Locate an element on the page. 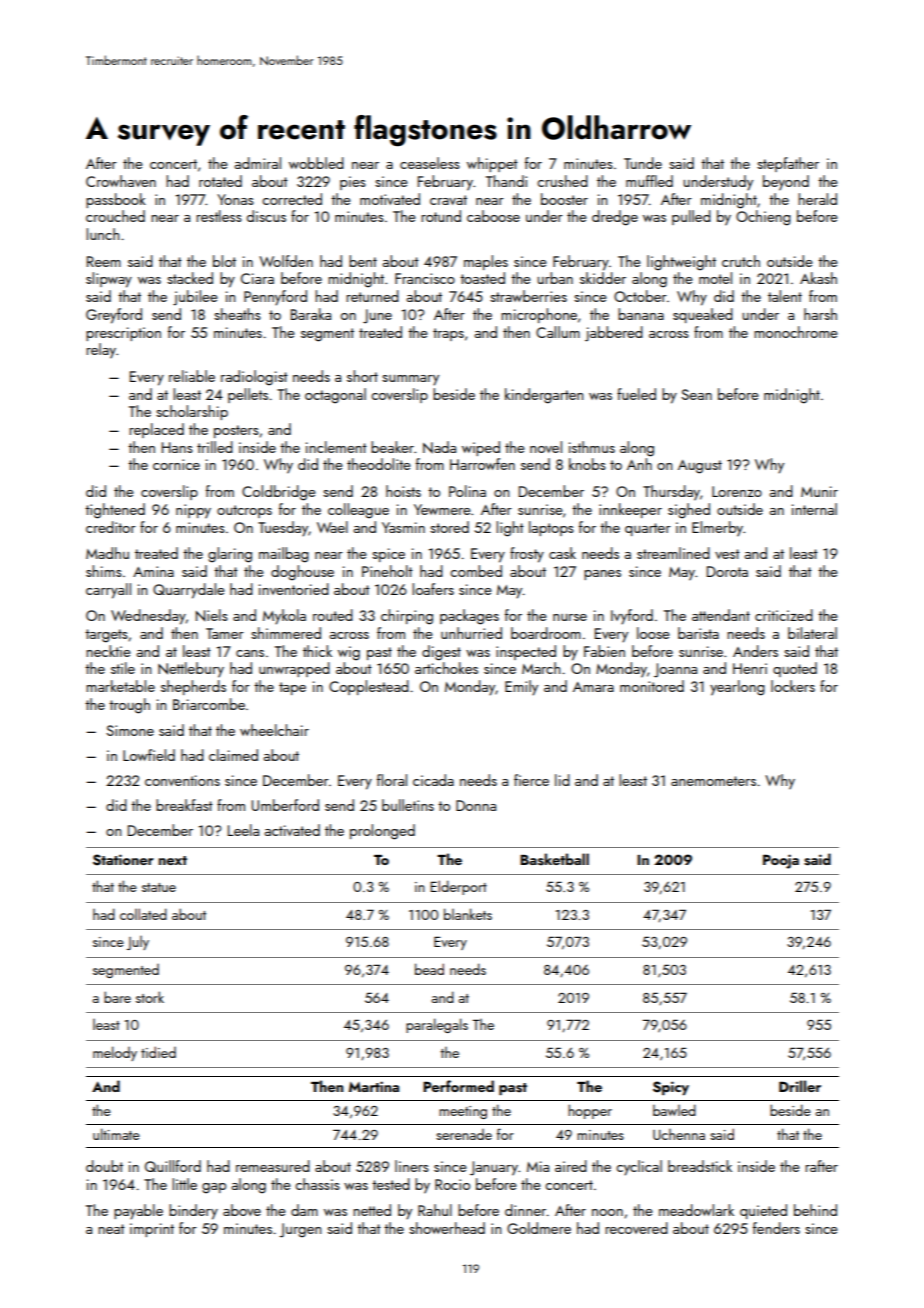 The width and height of the document is (924, 1308). Callum is located at coordinates (558, 332).
